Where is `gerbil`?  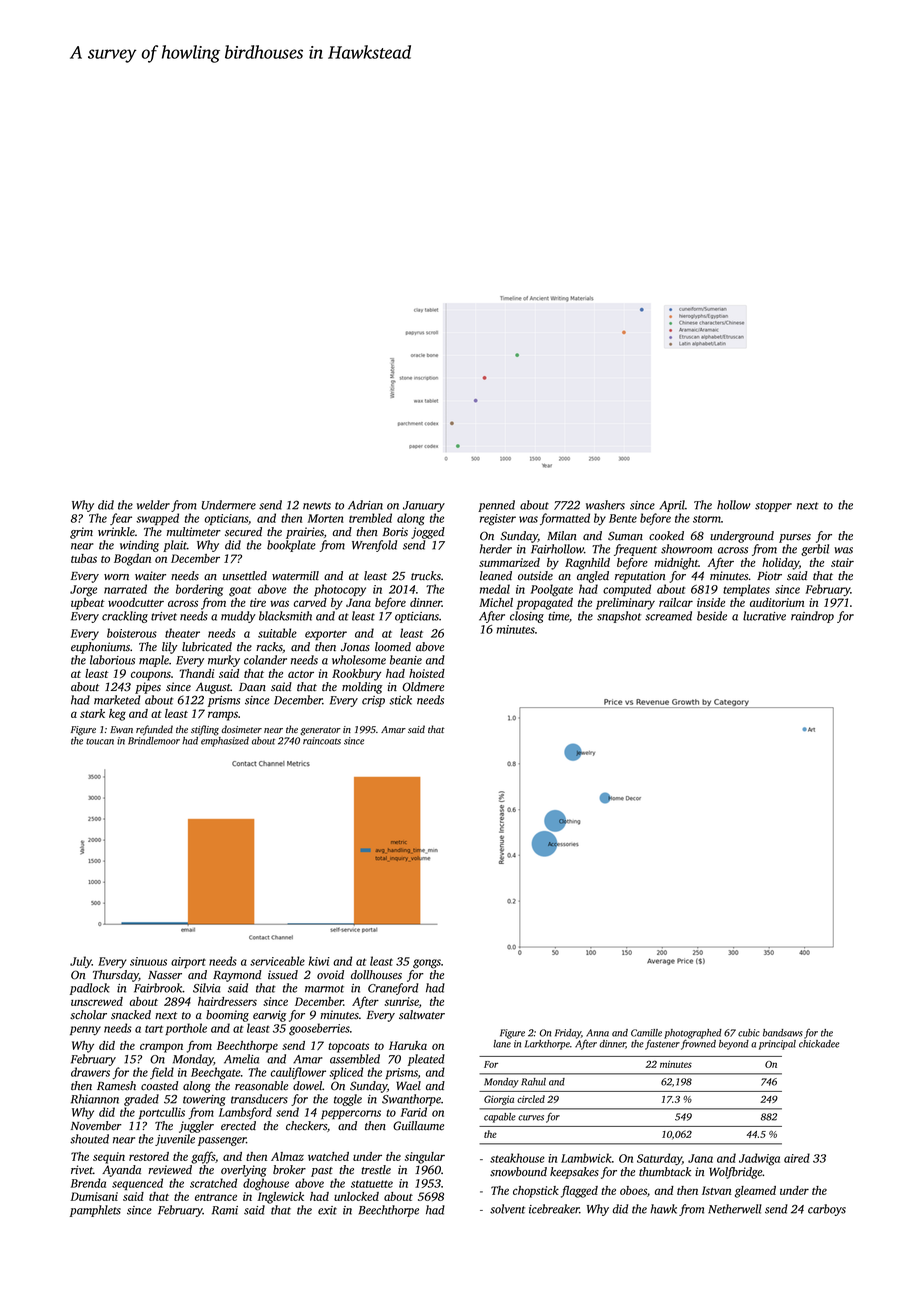 gerbil is located at coordinates (815, 550).
